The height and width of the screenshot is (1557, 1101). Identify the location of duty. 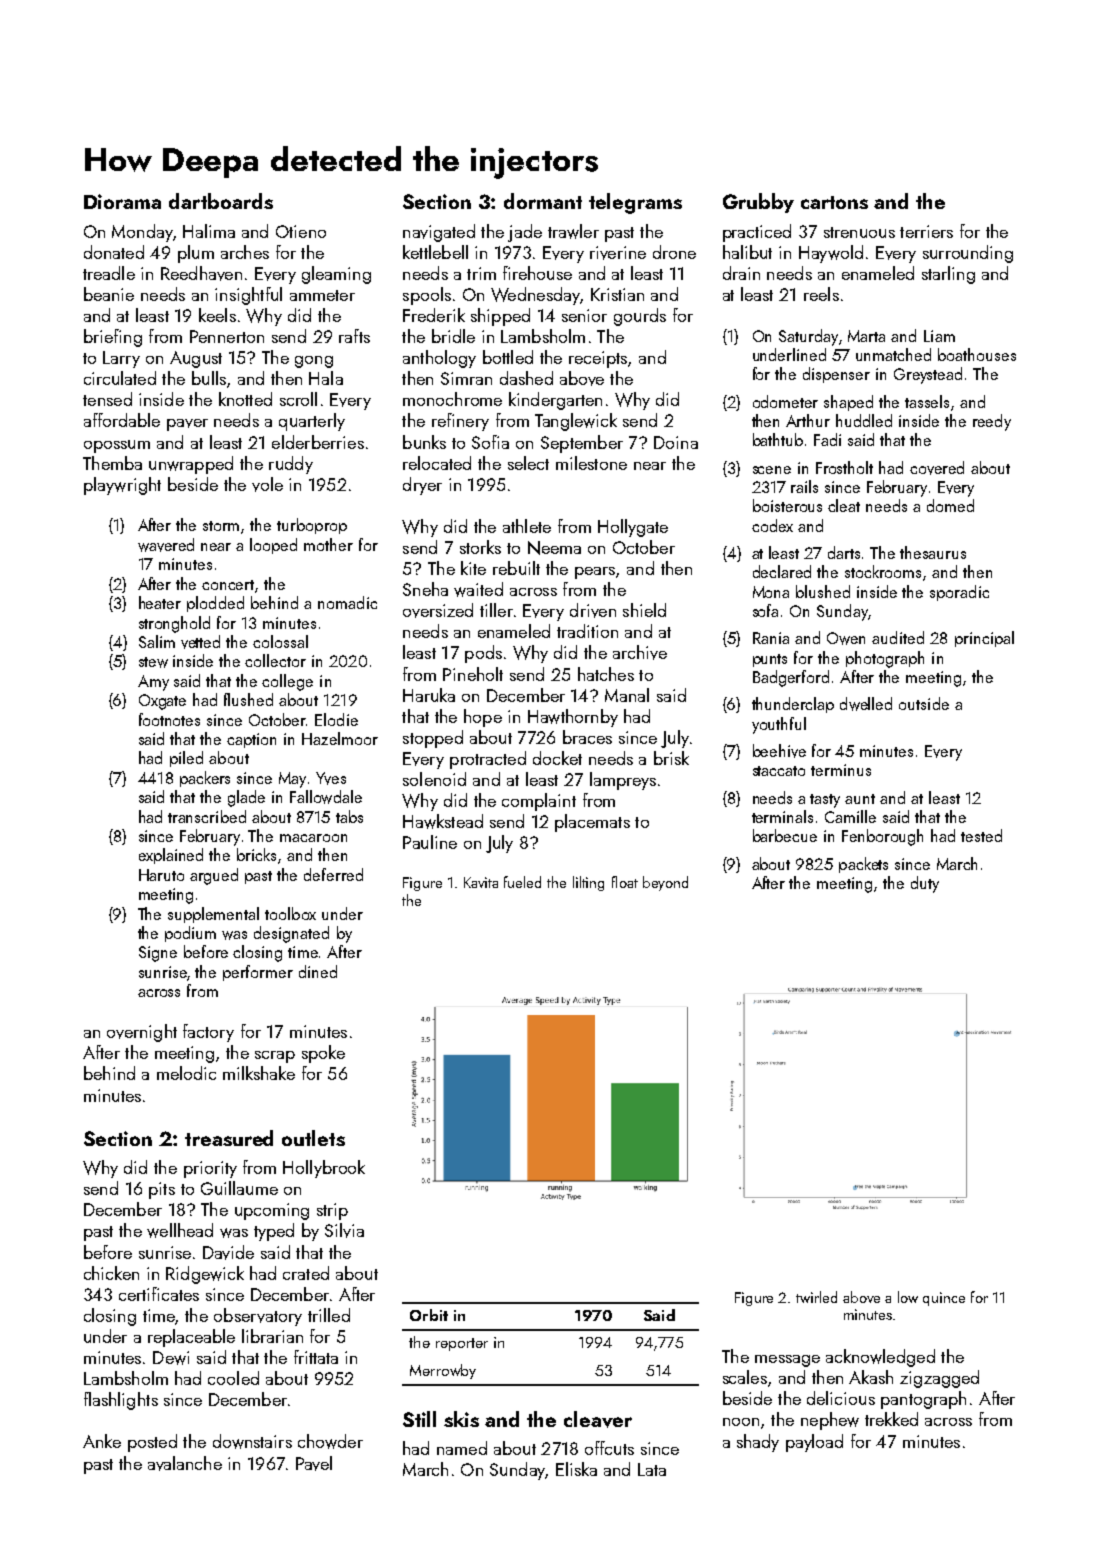
(925, 884).
